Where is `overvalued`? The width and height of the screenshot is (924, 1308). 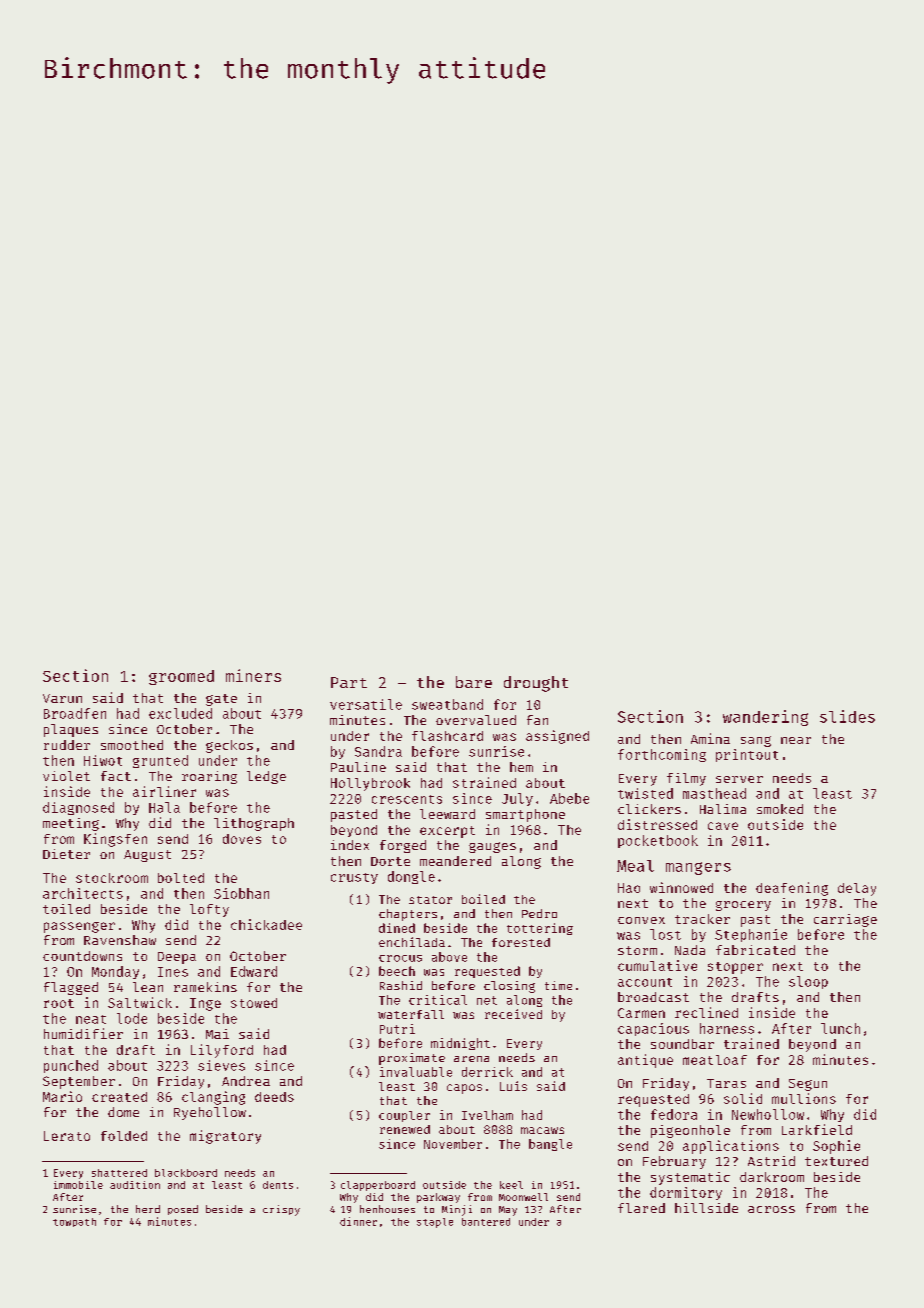 overvalued is located at coordinates (476, 720).
